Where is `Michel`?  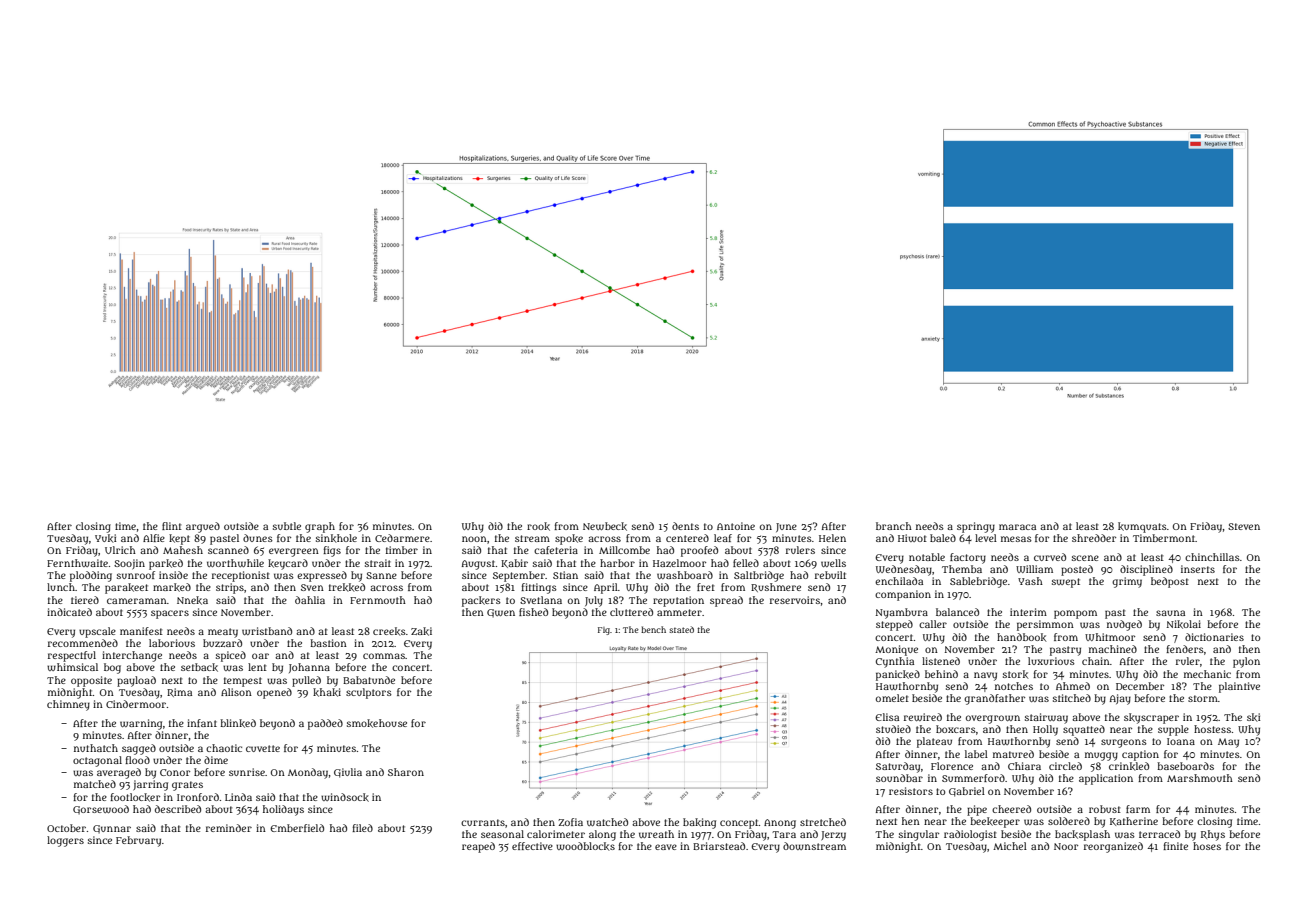 Michel is located at coordinates (1010, 846).
